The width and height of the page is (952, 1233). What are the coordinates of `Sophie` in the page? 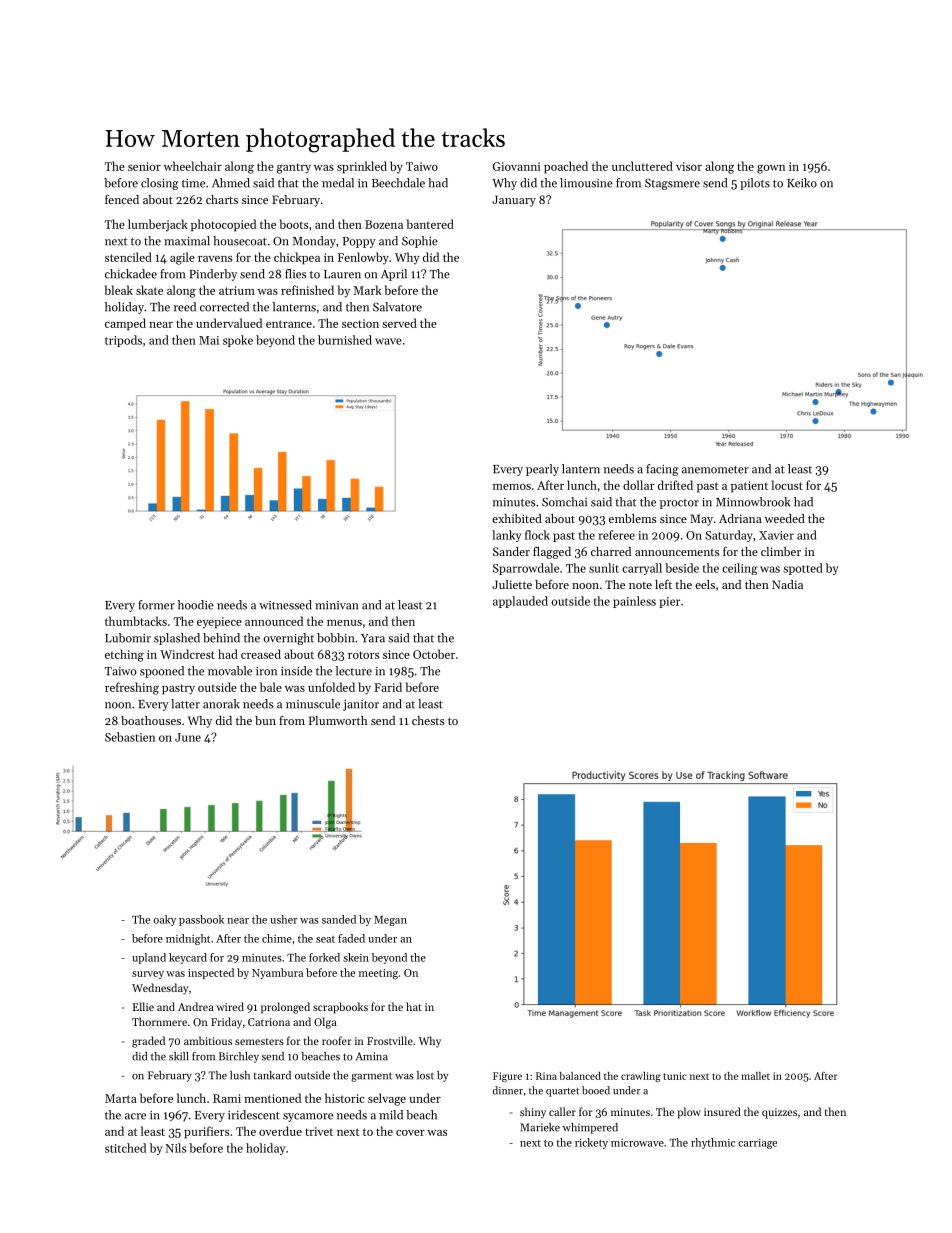 It's located at (420, 242).
